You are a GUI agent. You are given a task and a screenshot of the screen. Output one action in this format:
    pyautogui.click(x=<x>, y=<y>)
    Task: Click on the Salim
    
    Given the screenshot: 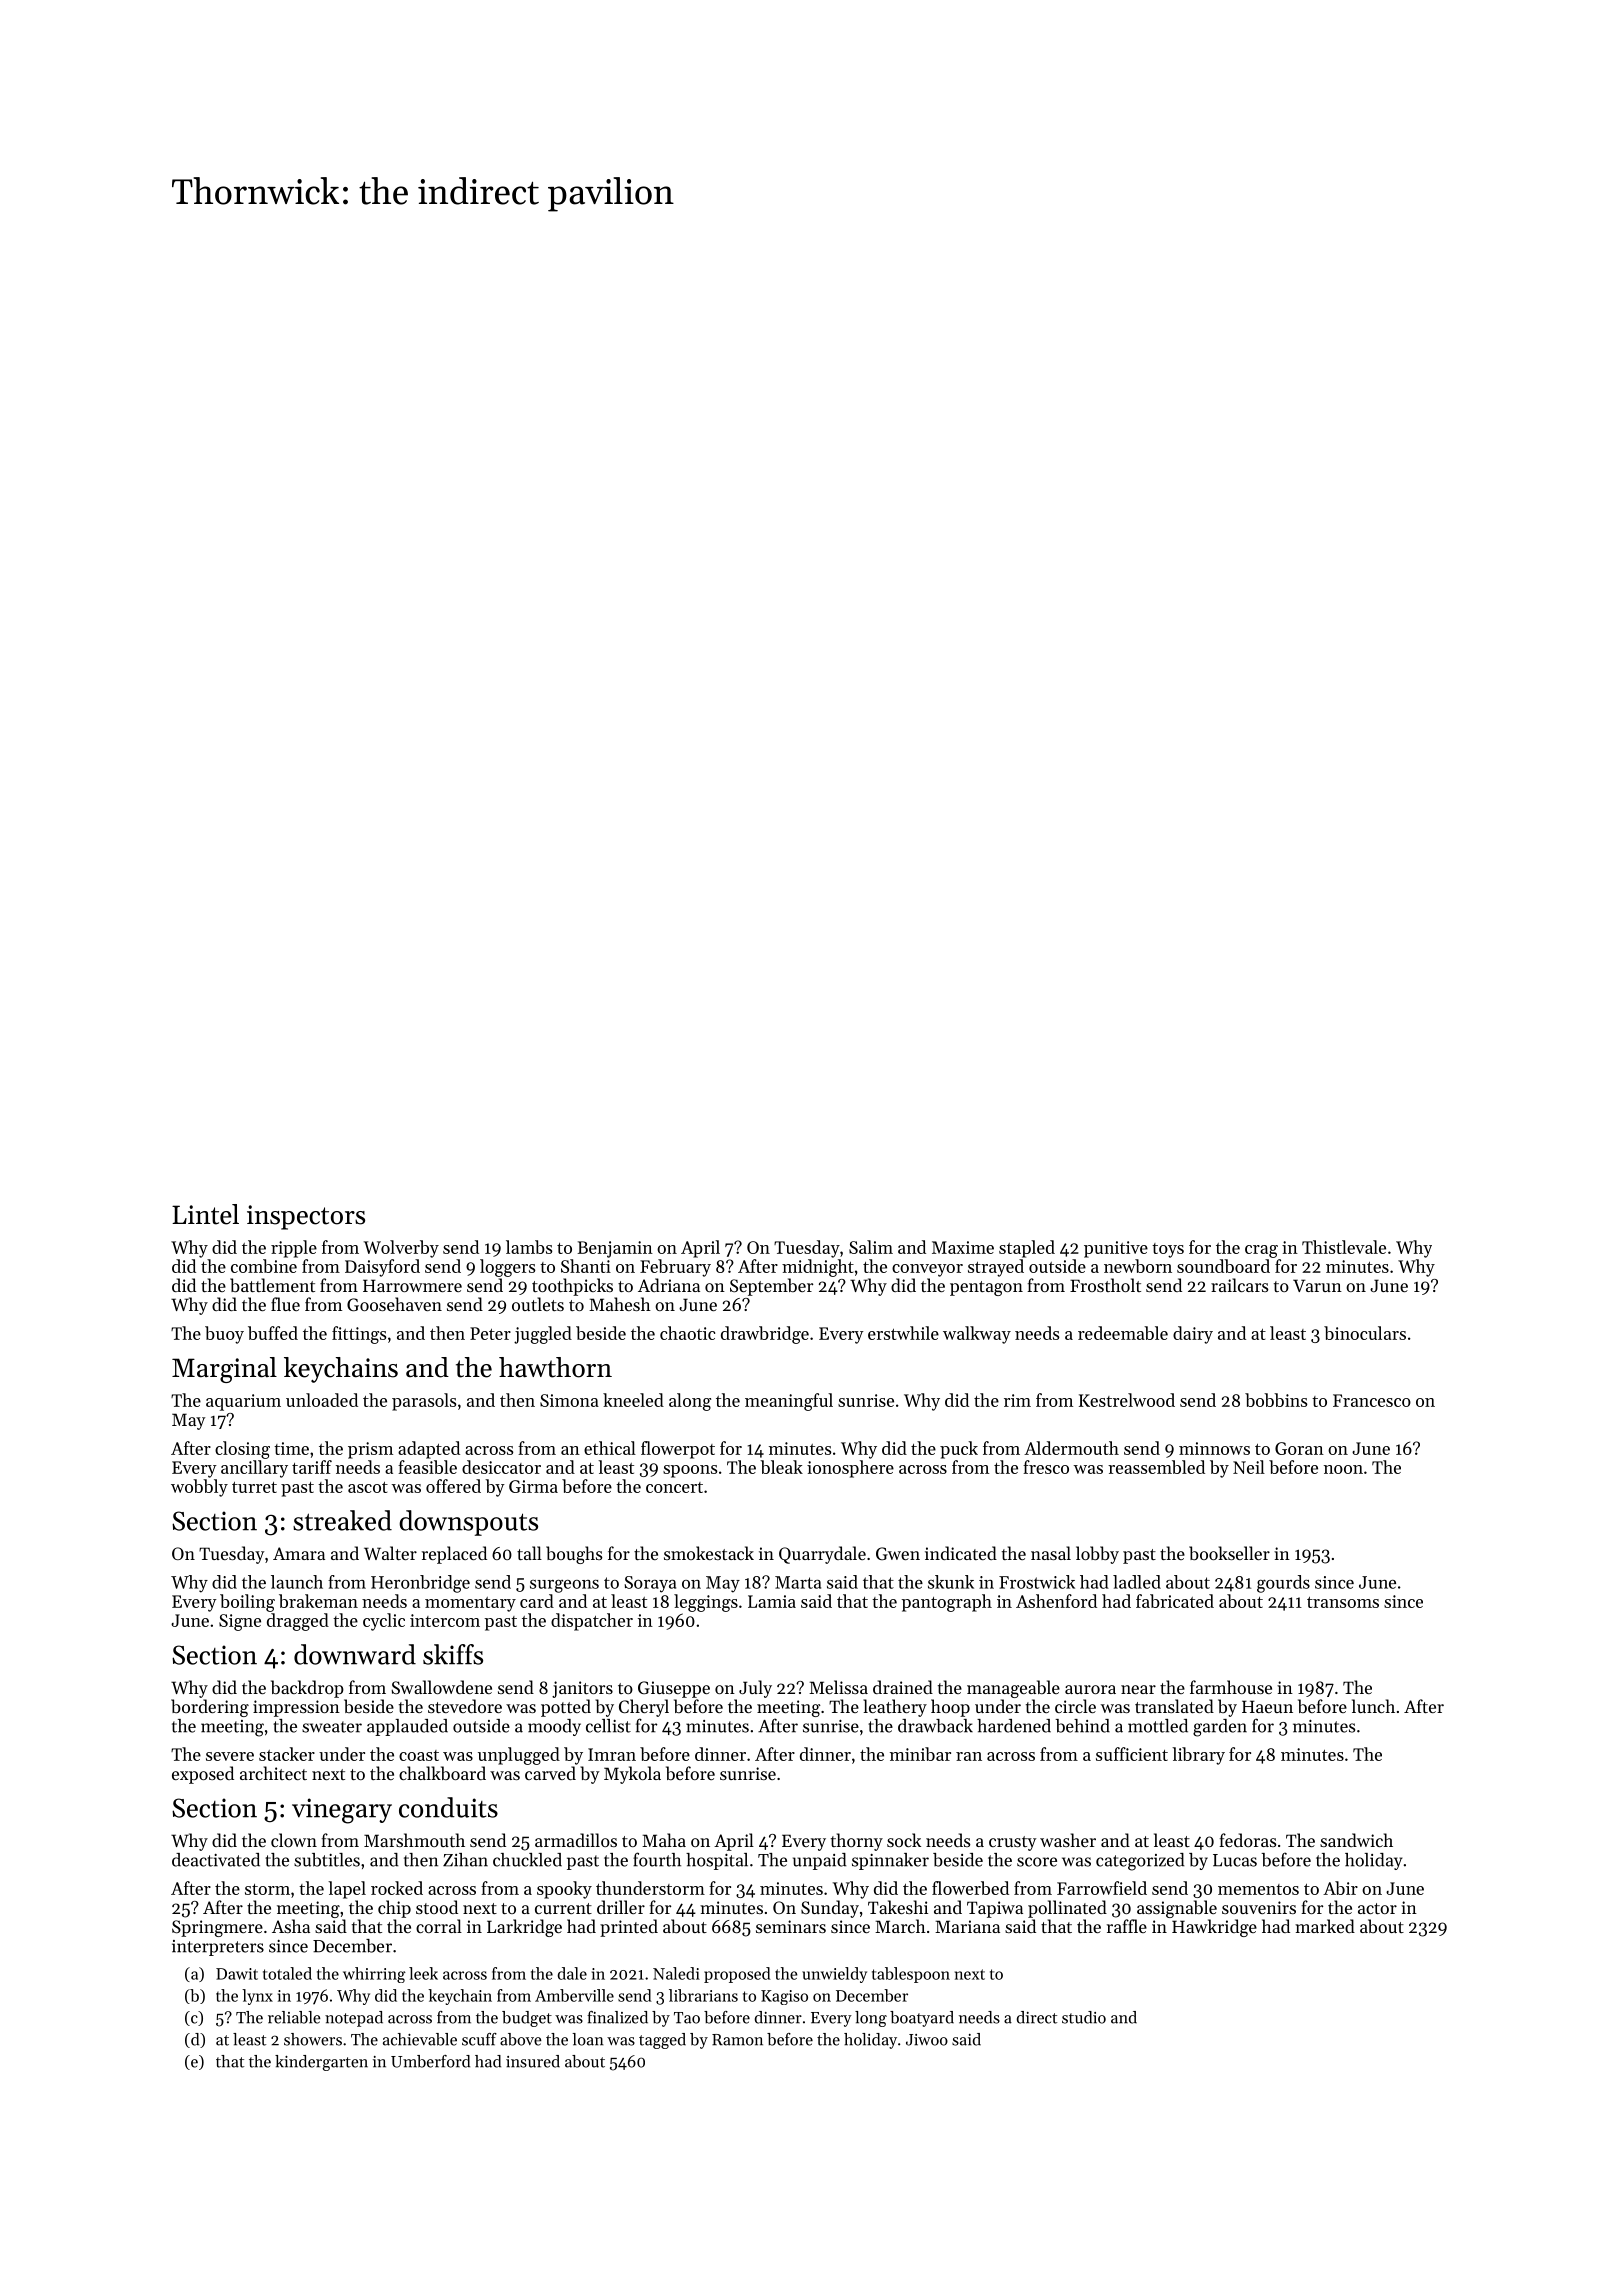 What is the action you would take?
    pyautogui.click(x=871, y=1247)
